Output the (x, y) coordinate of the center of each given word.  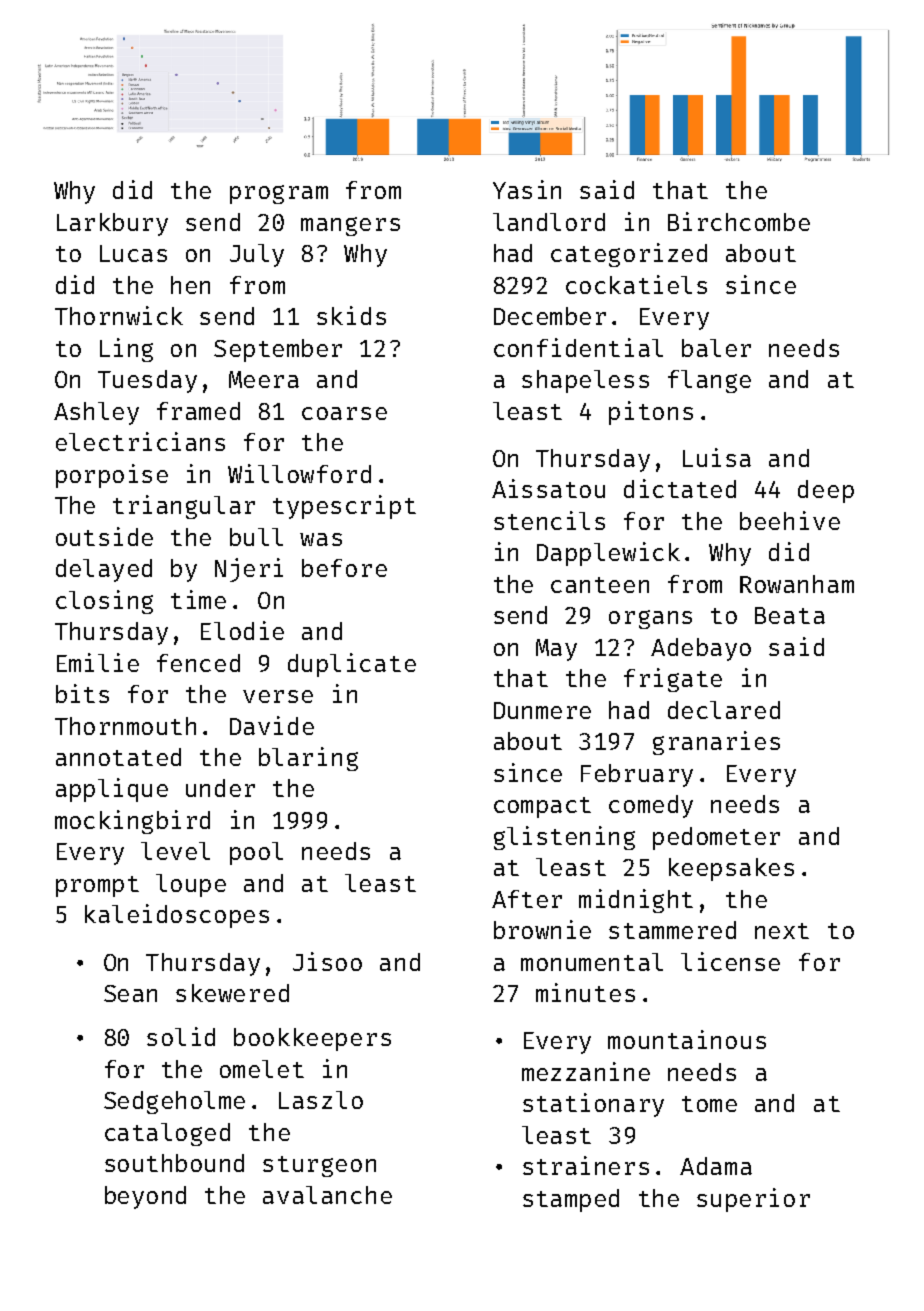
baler (716, 348)
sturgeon (319, 1166)
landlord (549, 222)
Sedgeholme (174, 1102)
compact (542, 807)
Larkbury (112, 224)
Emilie (98, 662)
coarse (344, 413)
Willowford (299, 473)
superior (753, 1200)
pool (256, 853)
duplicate (352, 665)
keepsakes (731, 869)
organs (650, 619)
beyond (145, 1197)
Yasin (527, 189)
